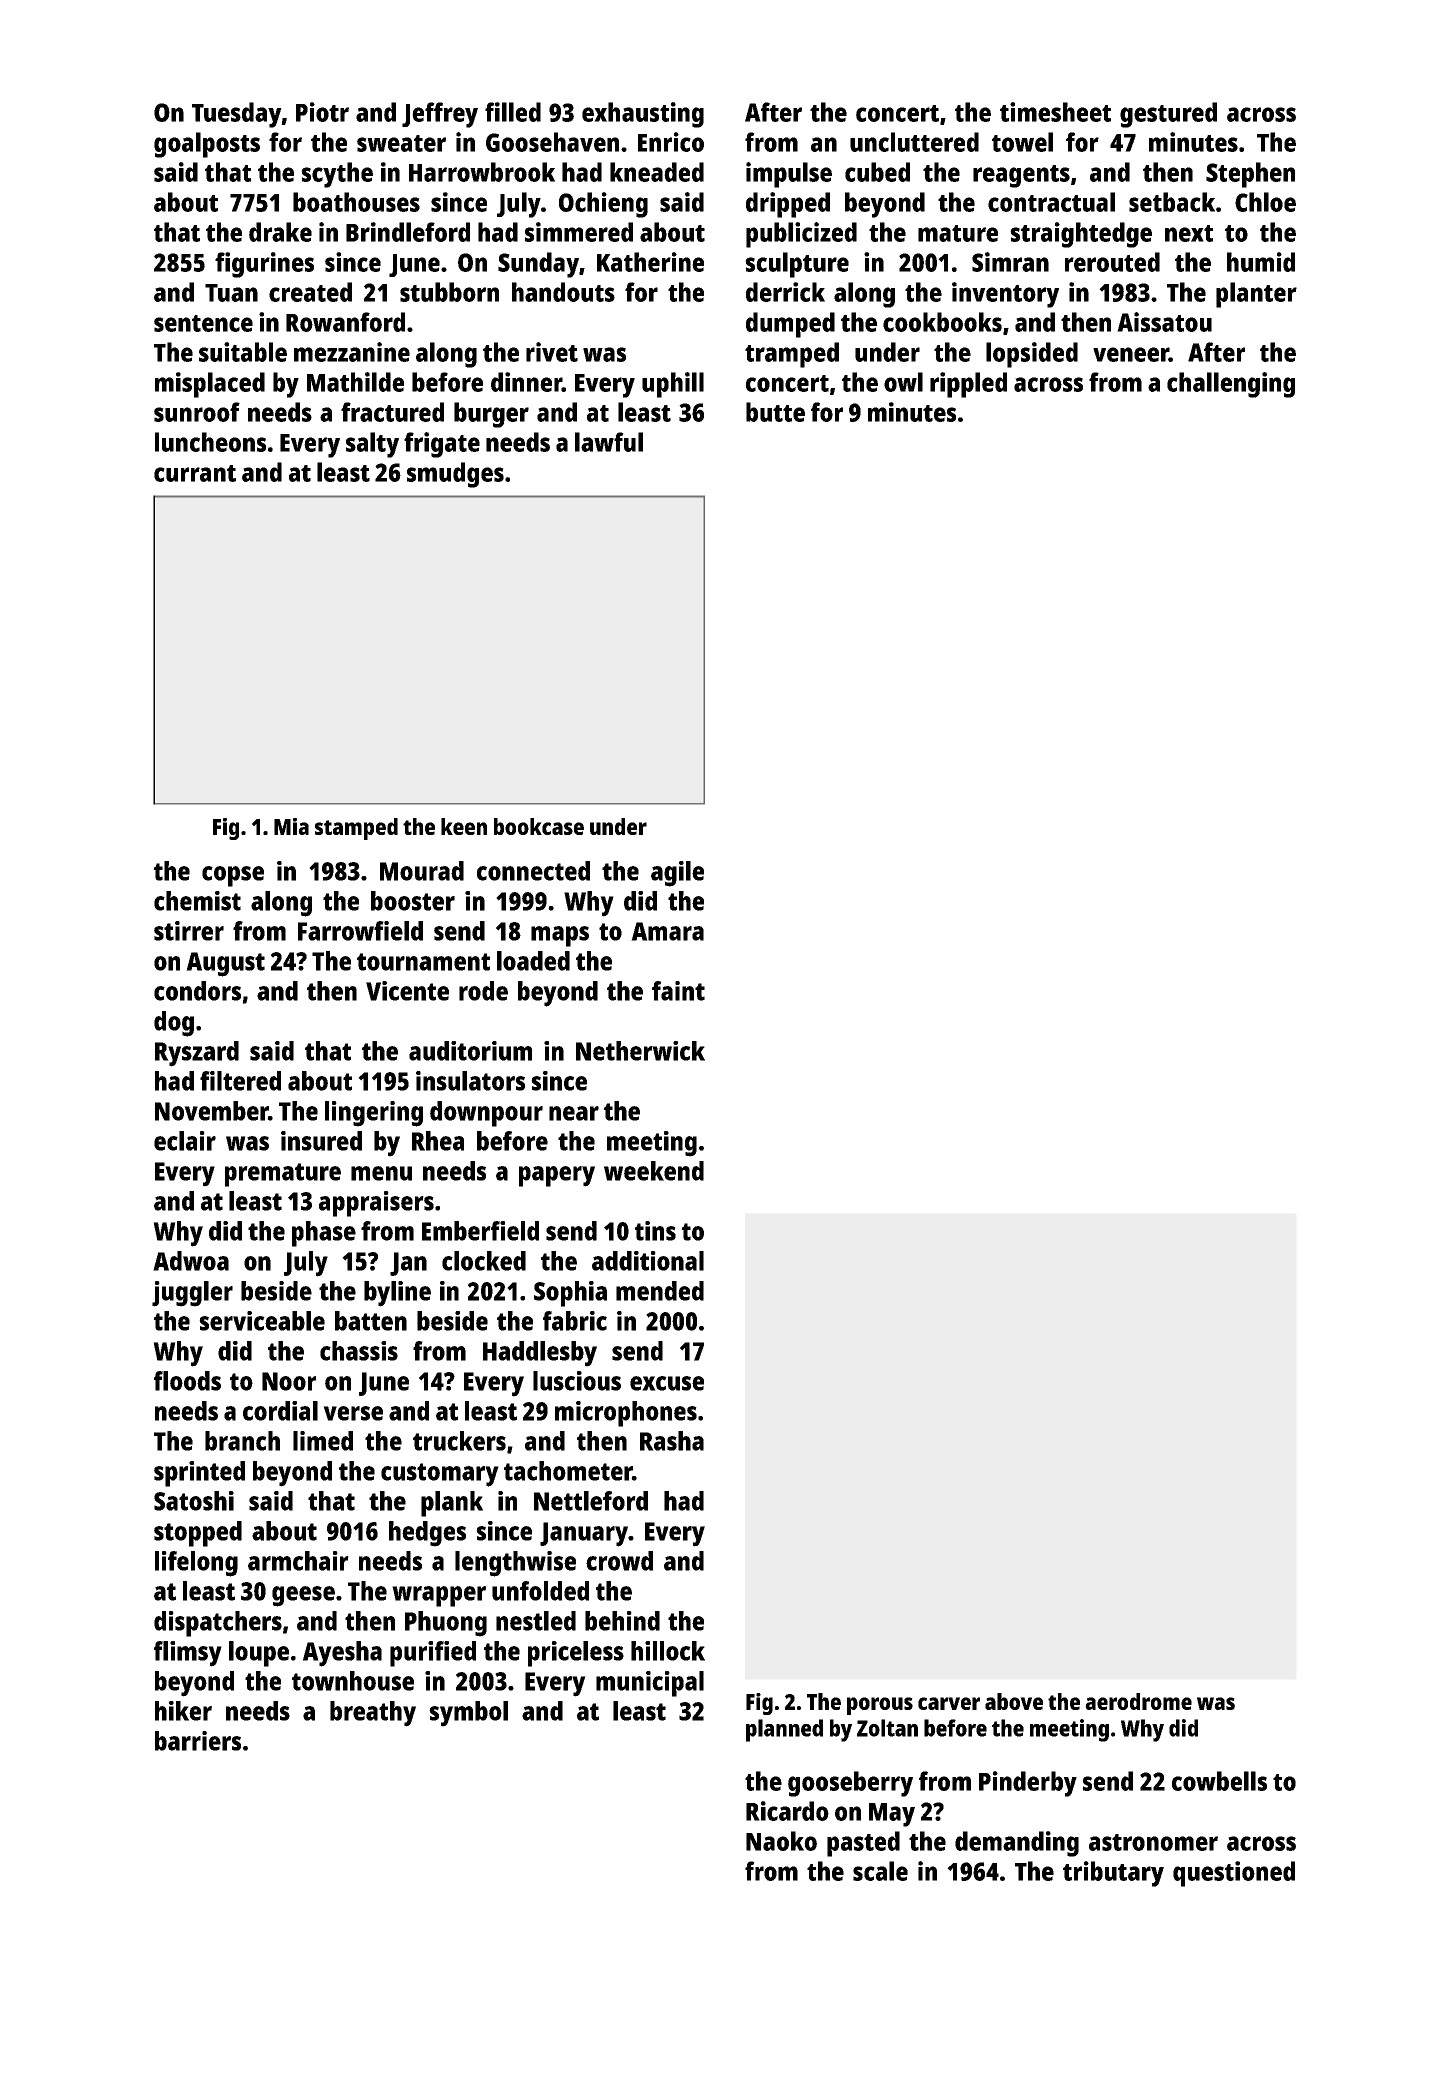  Describe the element at coordinates (650, 262) in the page. I see `Katherine` at that location.
